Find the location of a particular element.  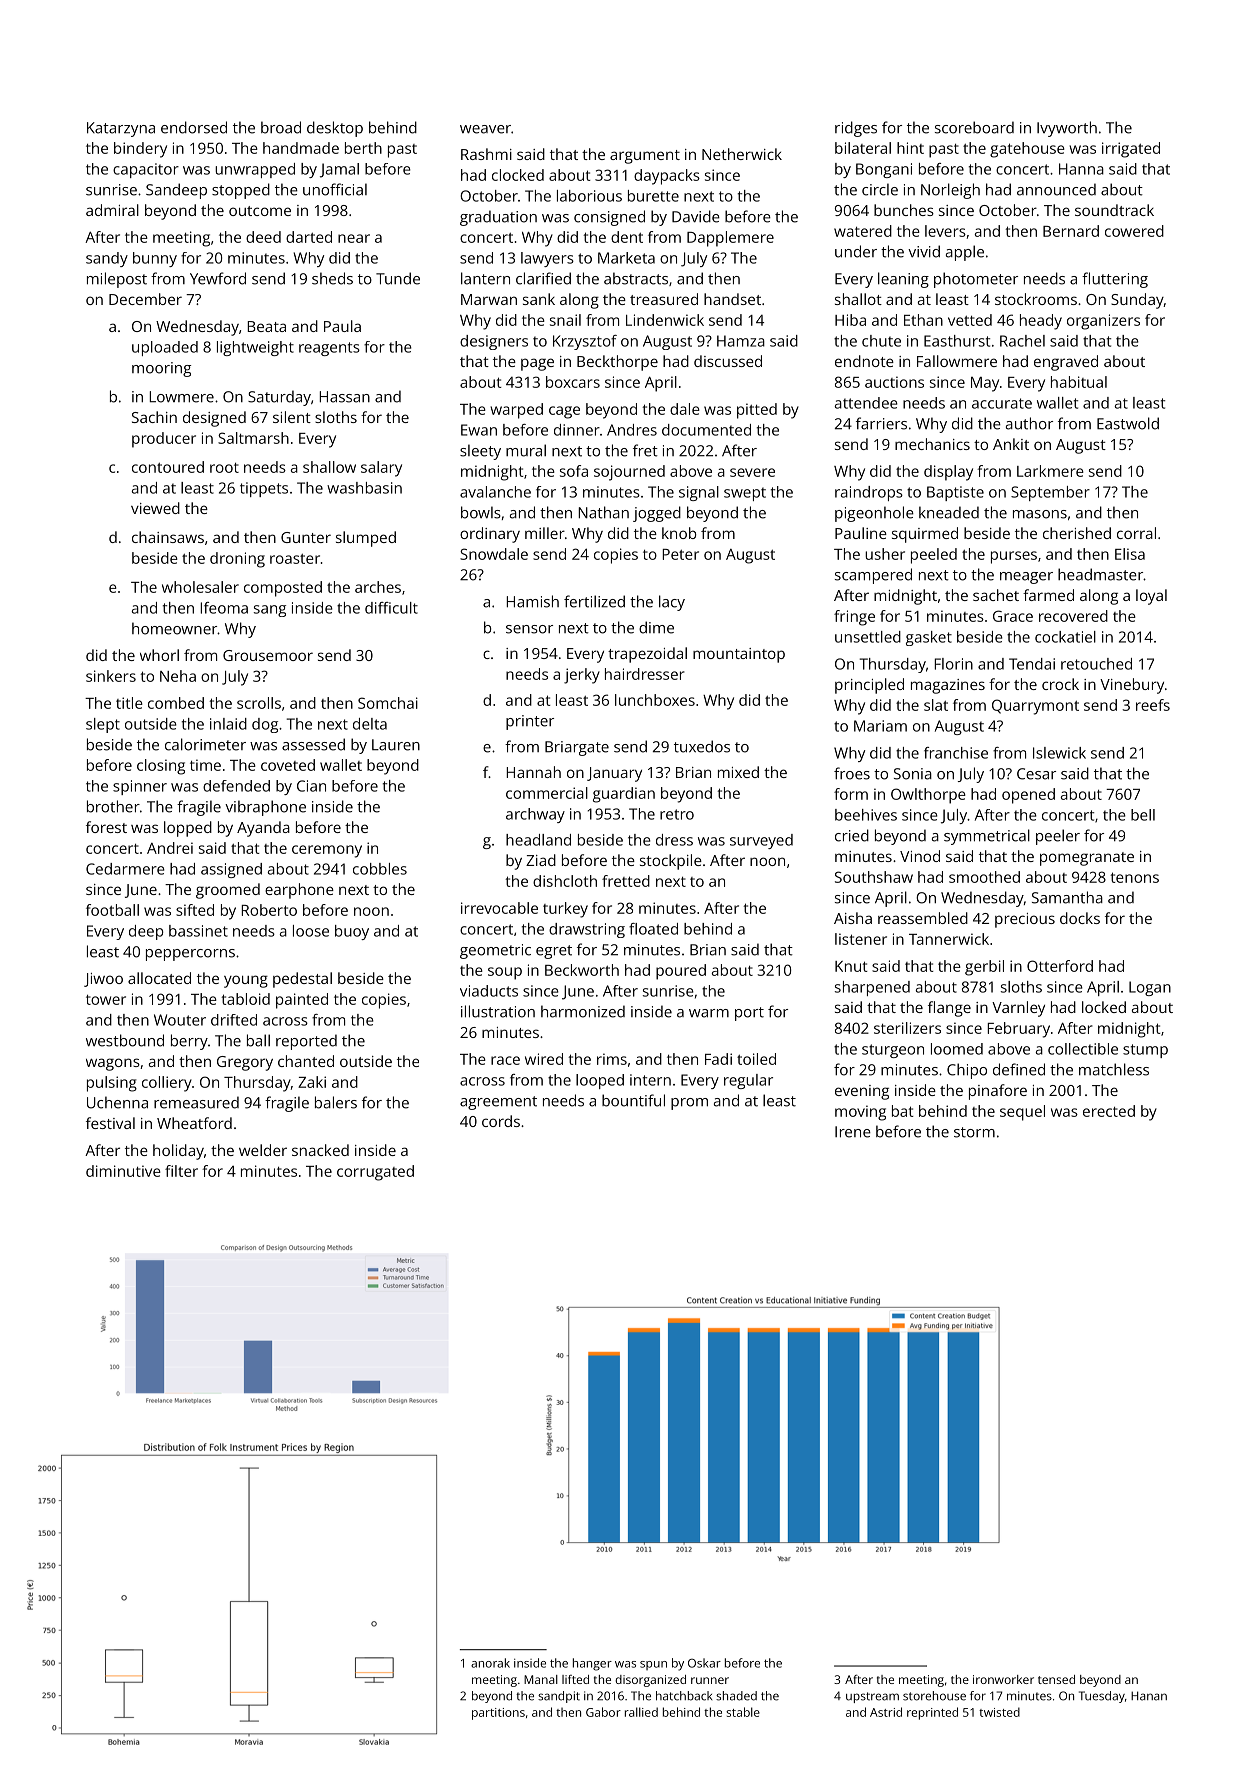

storm is located at coordinates (974, 1132).
